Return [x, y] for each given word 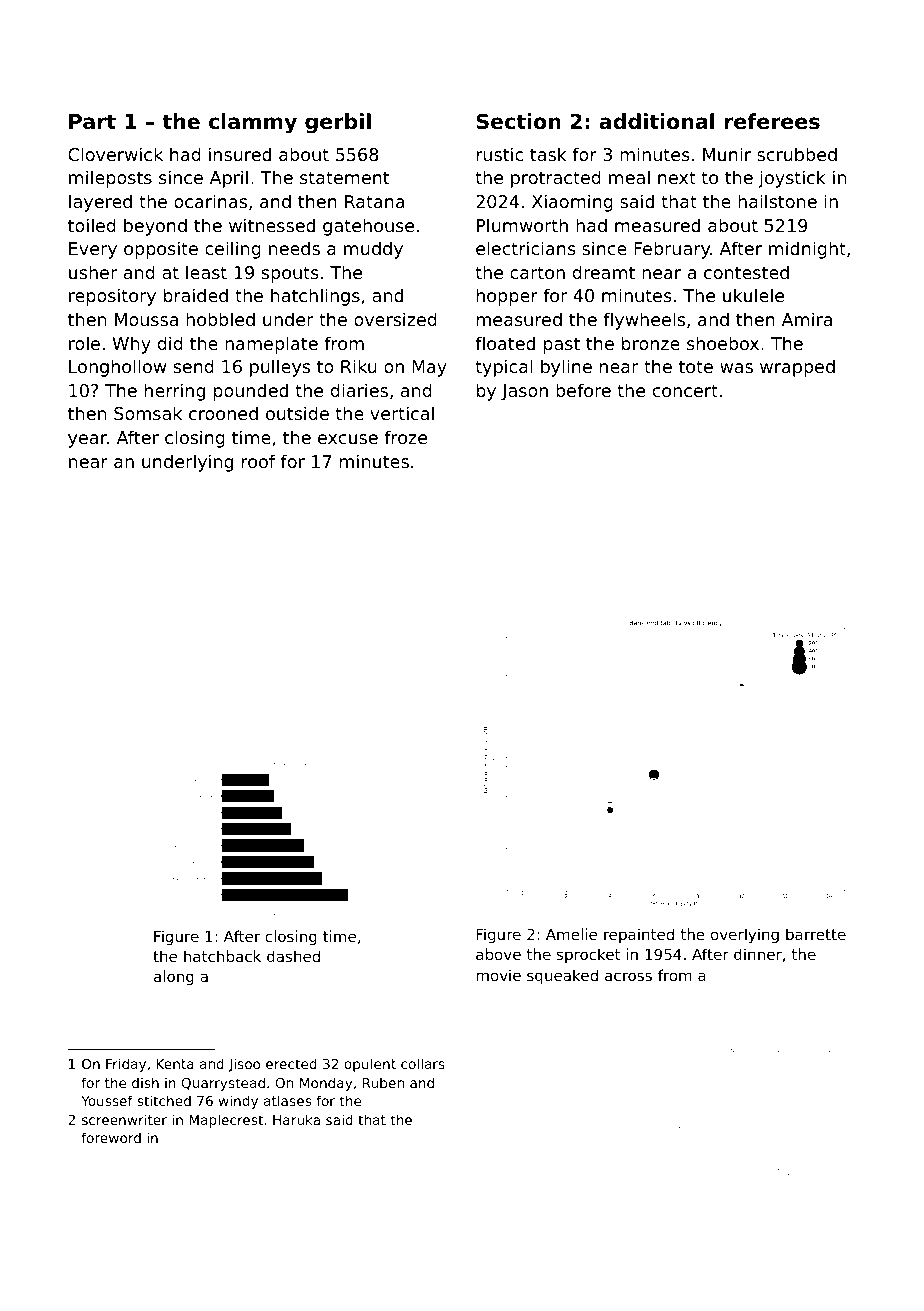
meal [629, 177]
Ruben [383, 1082]
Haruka [296, 1119]
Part [92, 122]
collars [423, 1063]
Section [518, 121]
